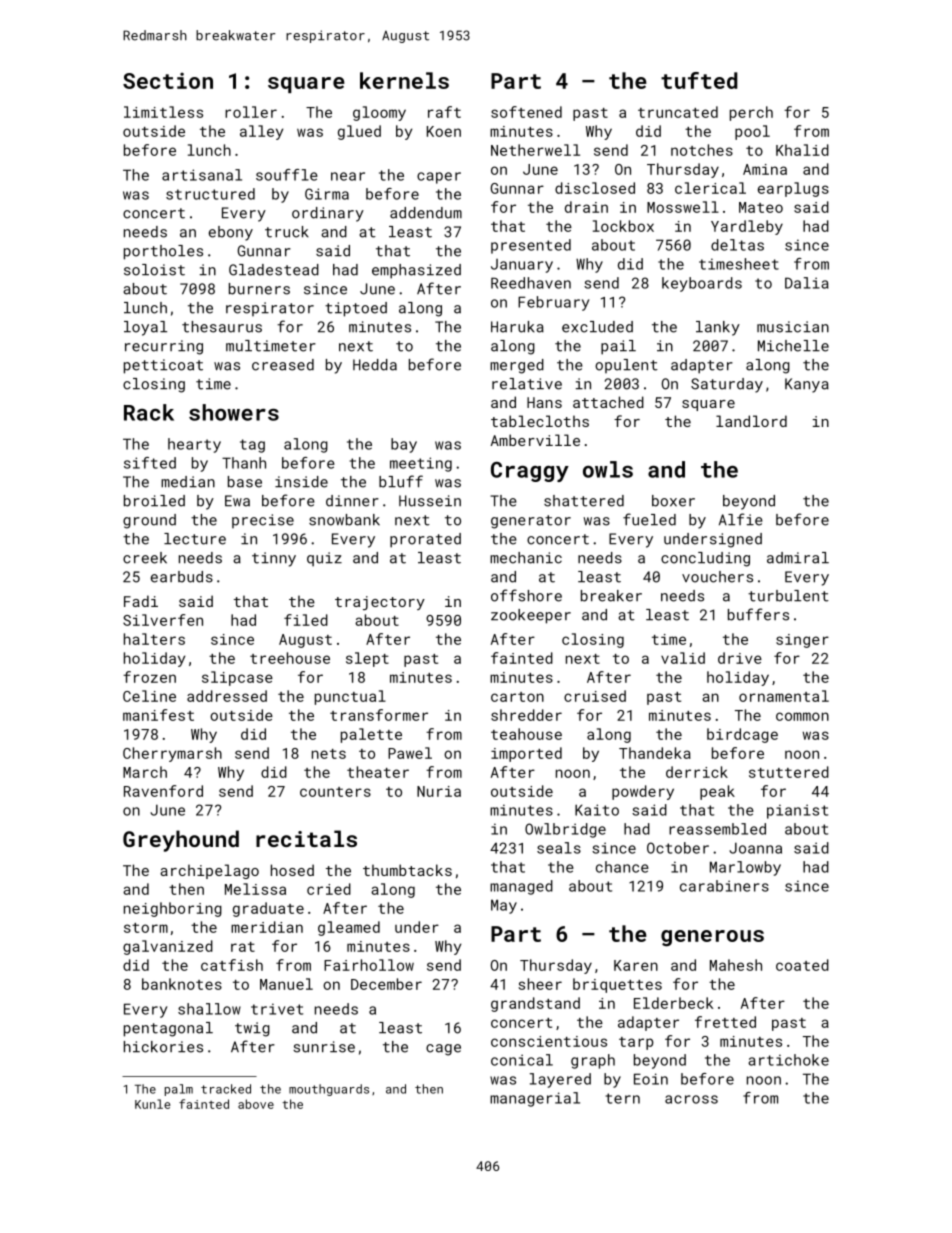 The image size is (952, 1233). What do you see at coordinates (173, 909) in the screenshot?
I see `neighboring` at bounding box center [173, 909].
